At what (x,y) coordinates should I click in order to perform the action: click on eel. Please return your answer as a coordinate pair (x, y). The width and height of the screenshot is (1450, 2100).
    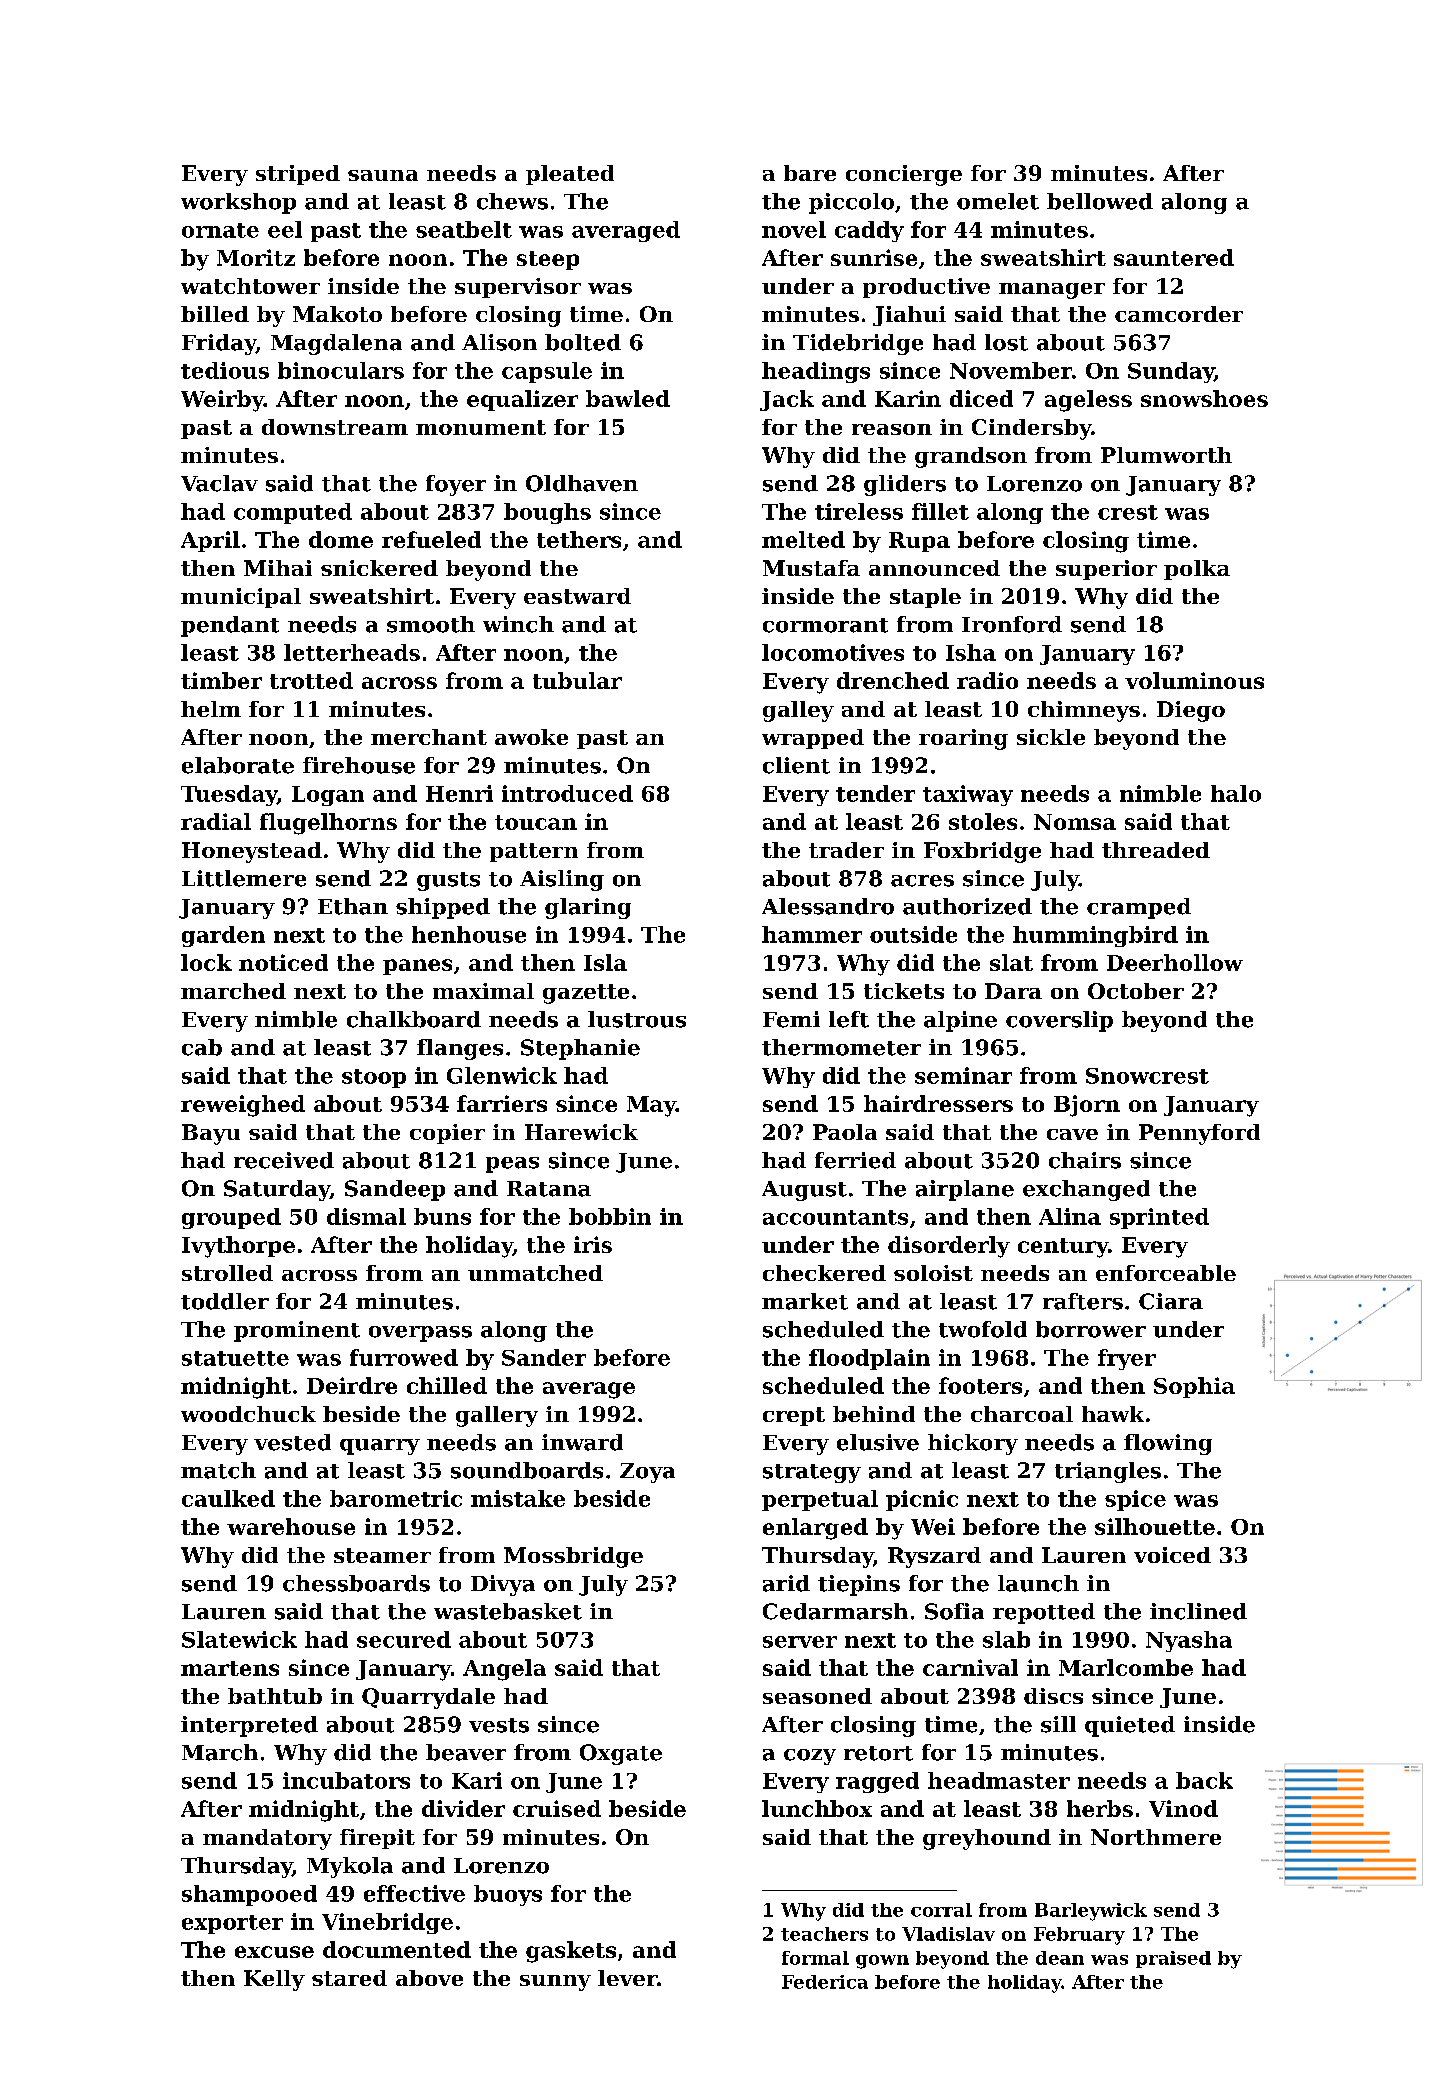
    Looking at the image, I should click on (285, 229).
